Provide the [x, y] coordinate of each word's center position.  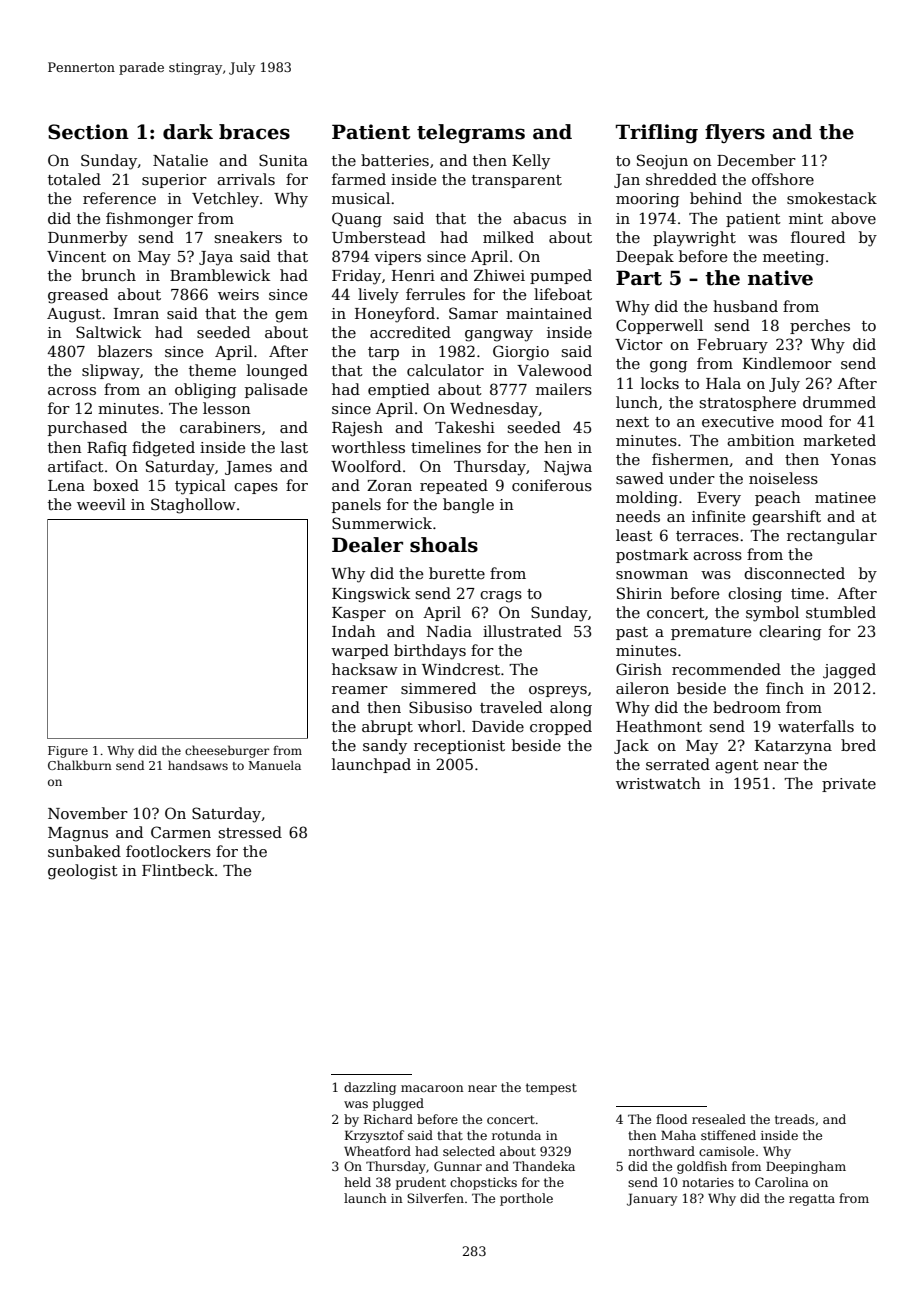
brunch [109, 275]
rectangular [832, 537]
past [632, 633]
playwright [694, 239]
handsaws [198, 765]
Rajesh [357, 429]
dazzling [370, 1088]
